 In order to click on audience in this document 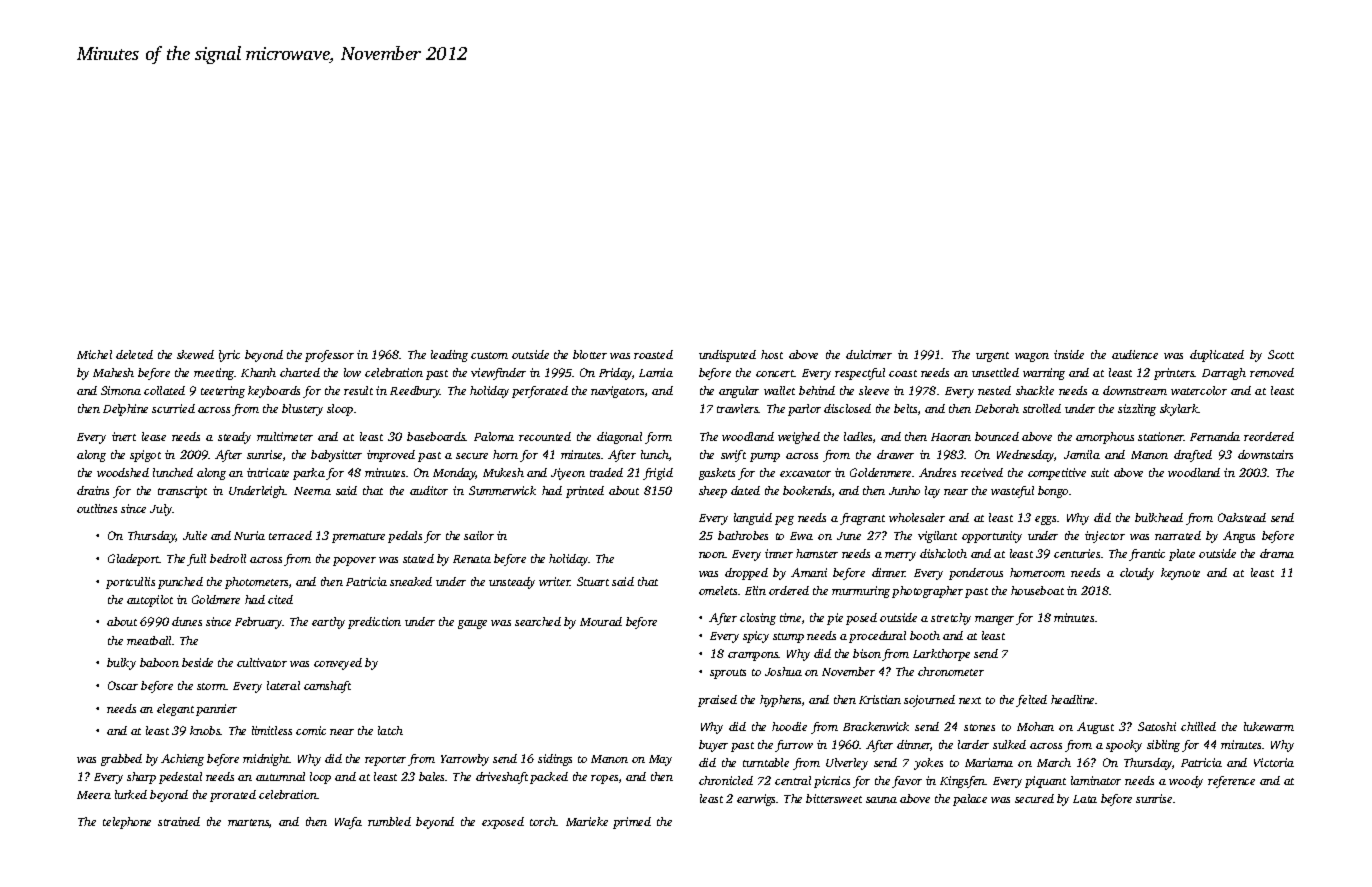, I will do `click(1135, 354)`.
